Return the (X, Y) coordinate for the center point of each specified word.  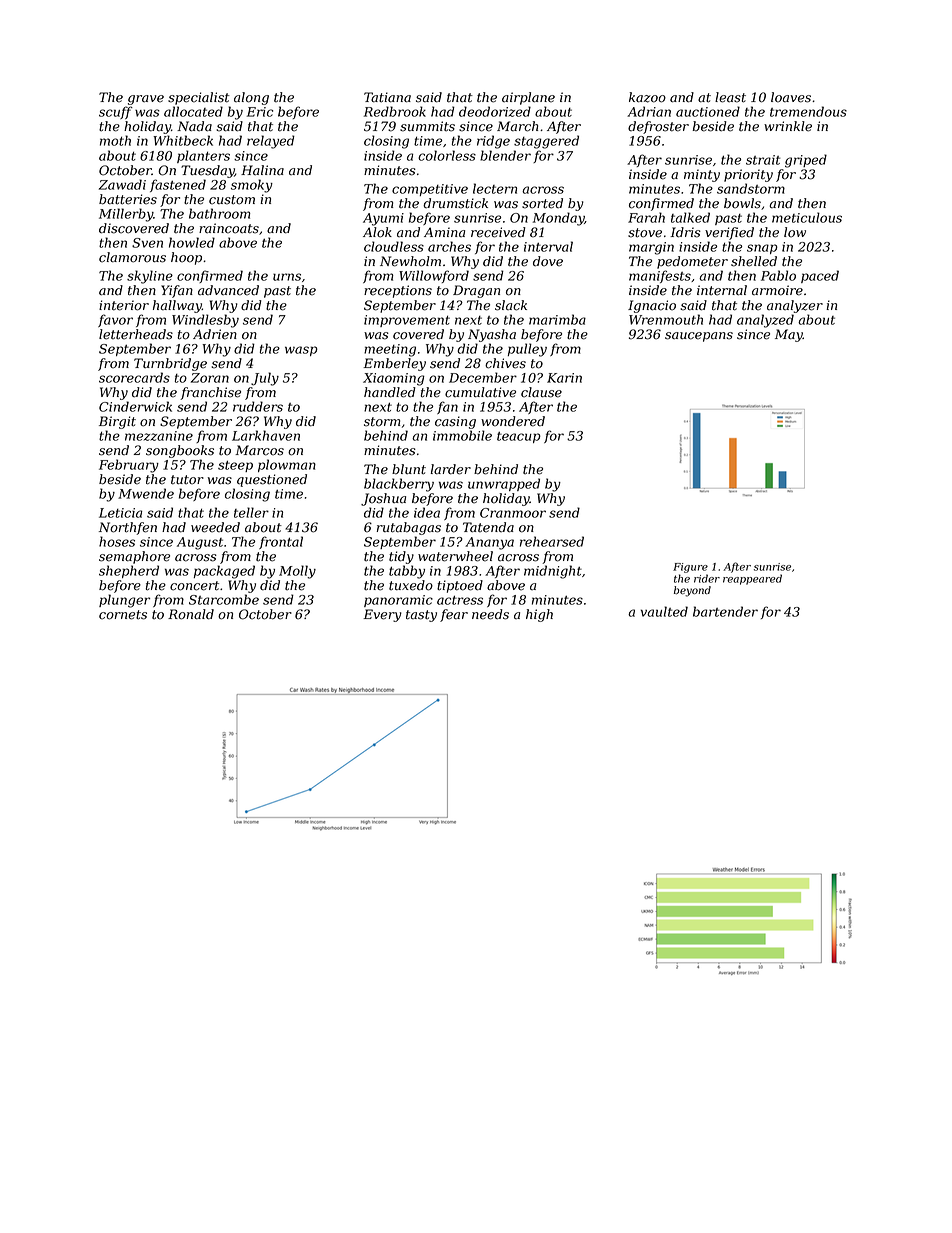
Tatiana (387, 97)
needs (490, 614)
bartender (725, 611)
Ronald (191, 614)
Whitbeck (183, 140)
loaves (791, 97)
